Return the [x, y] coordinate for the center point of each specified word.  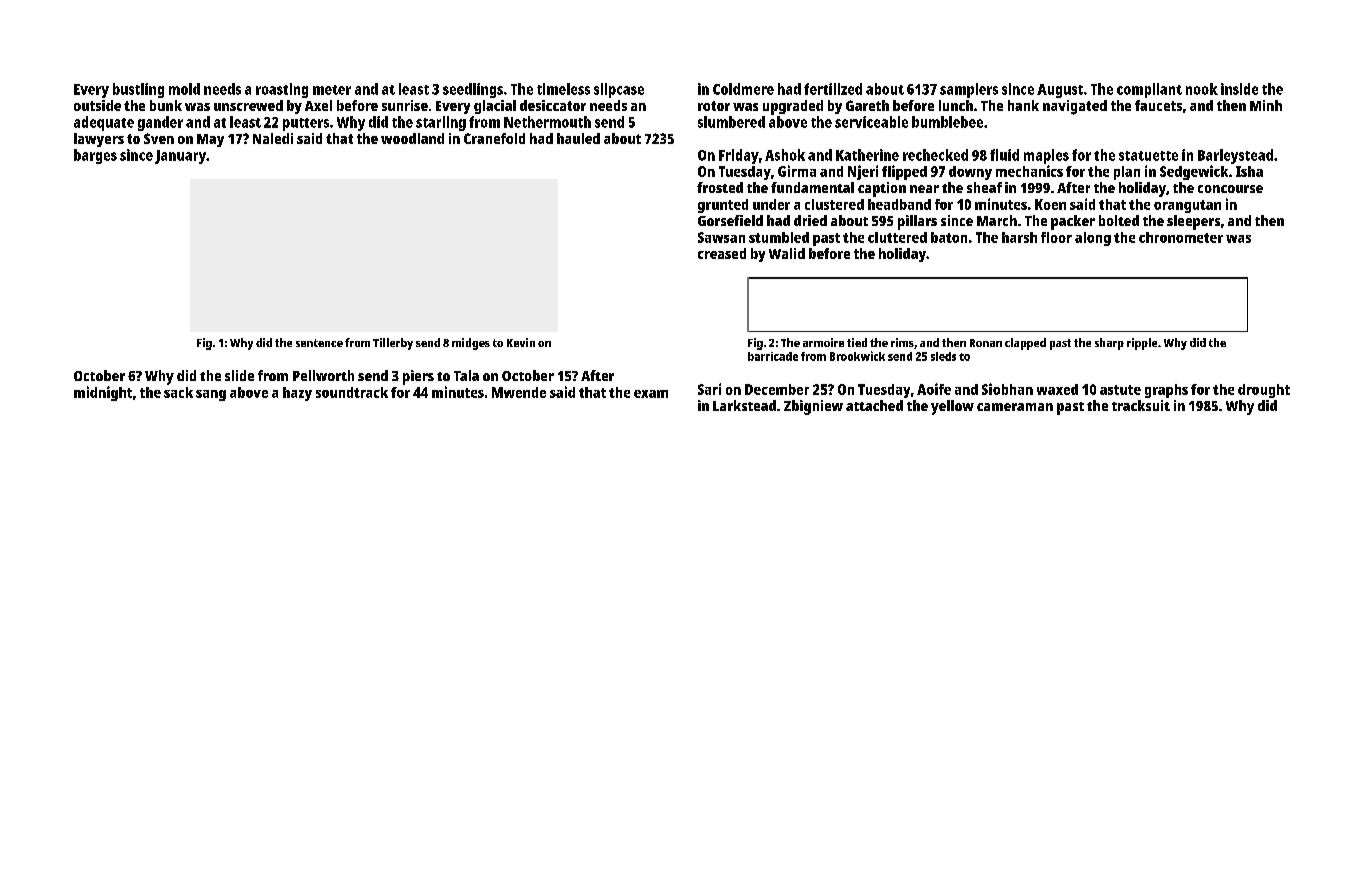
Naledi [273, 138]
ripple [1142, 344]
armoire [823, 342]
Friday [739, 156]
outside [97, 105]
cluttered [897, 237]
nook [1202, 89]
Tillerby [393, 344]
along [1093, 239]
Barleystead [1235, 156]
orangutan [1187, 206]
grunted [723, 206]
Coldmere [743, 89]
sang [211, 395]
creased [722, 253]
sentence [319, 343]
